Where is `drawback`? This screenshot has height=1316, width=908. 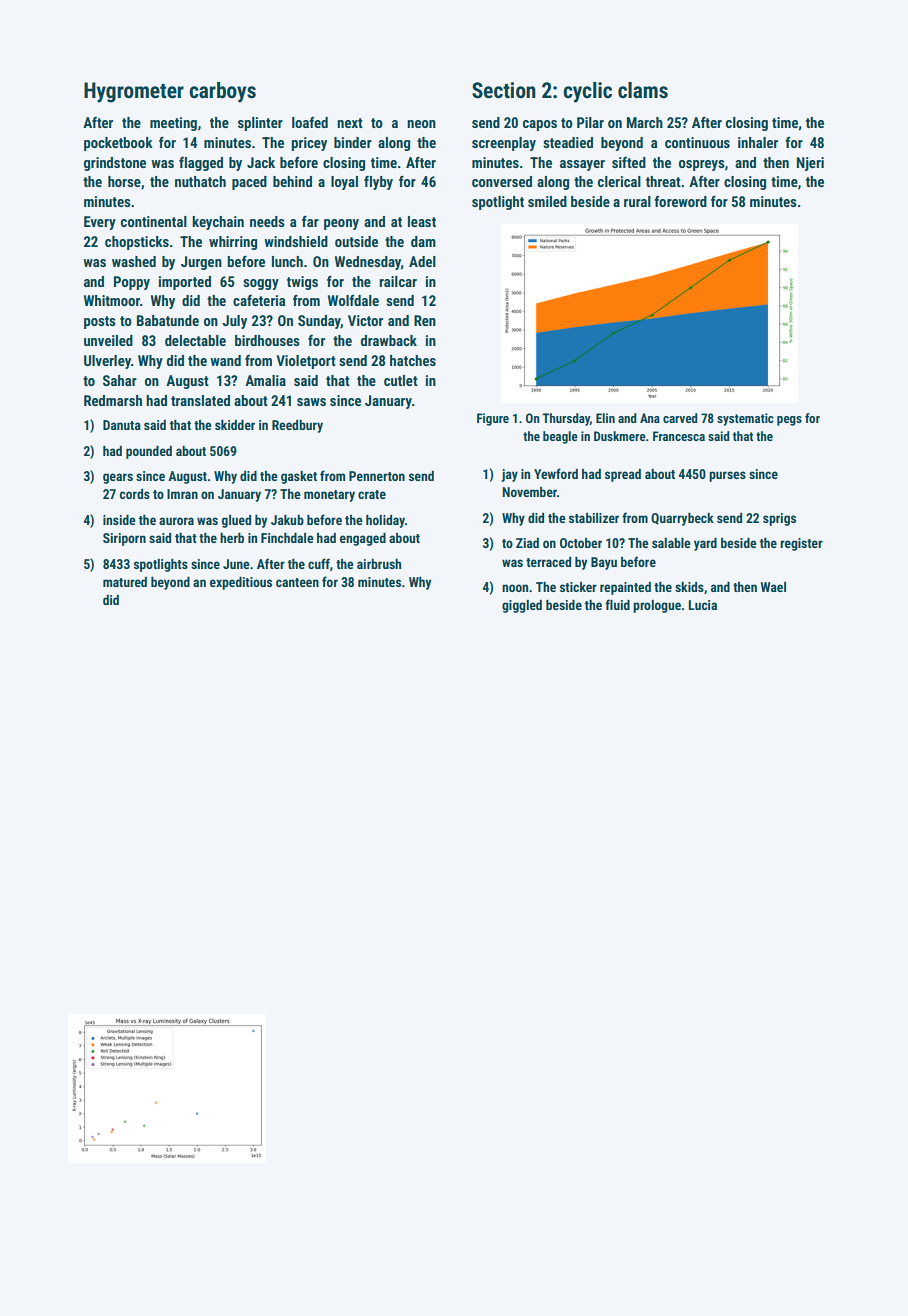
drawback is located at coordinates (389, 340).
